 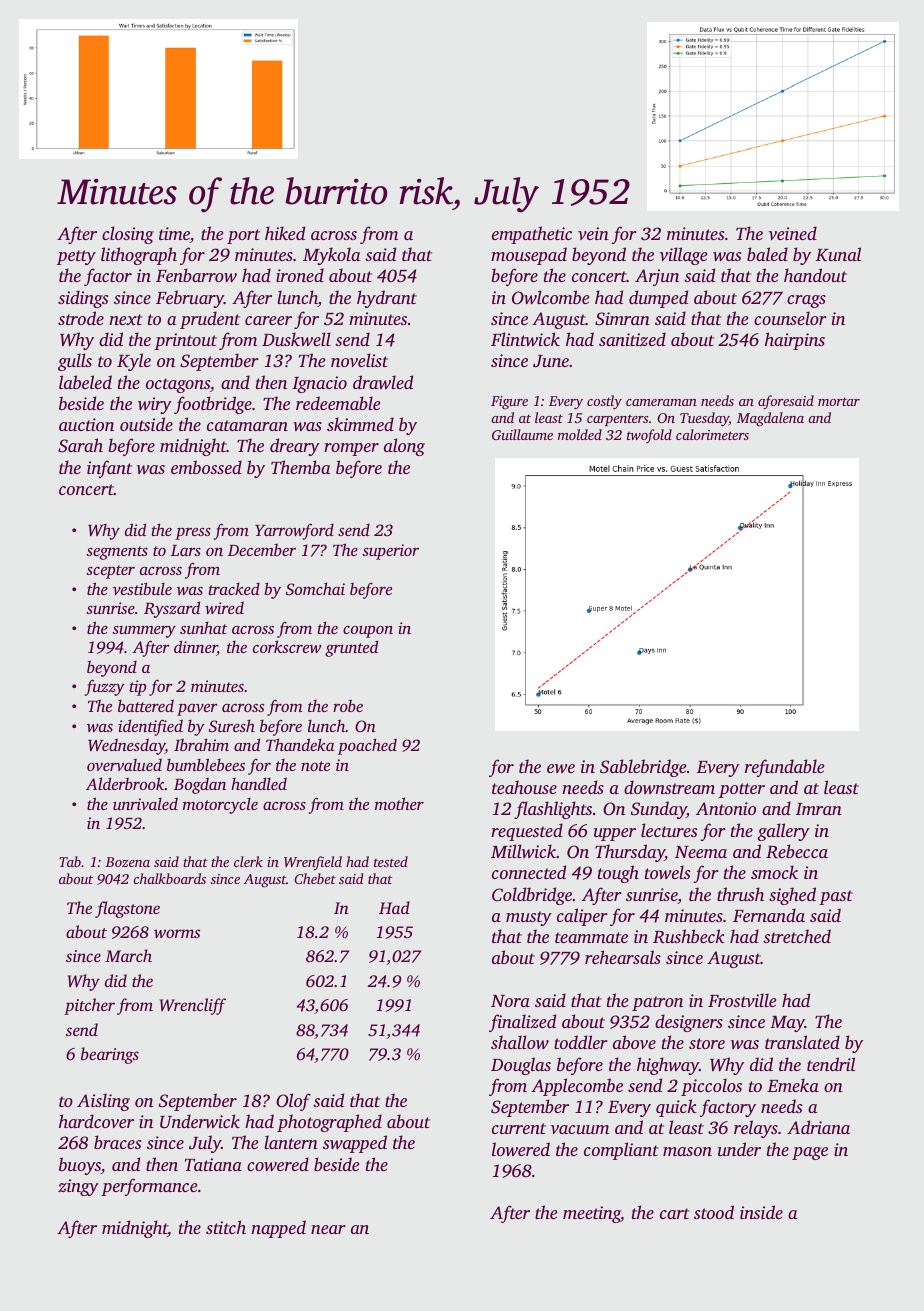 I want to click on gallery, so click(x=783, y=832).
